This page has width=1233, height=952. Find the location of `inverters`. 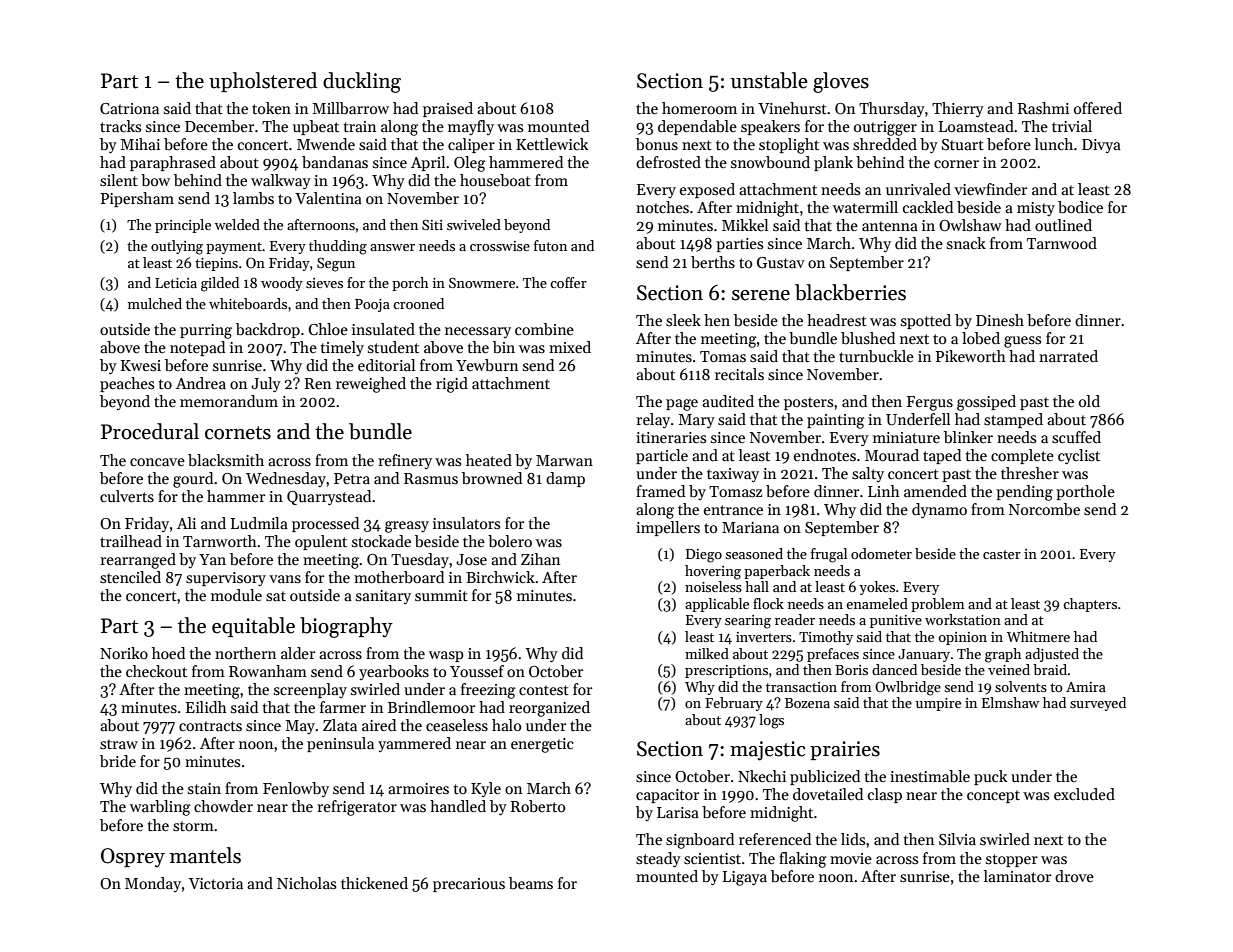

inverters is located at coordinates (764, 637).
